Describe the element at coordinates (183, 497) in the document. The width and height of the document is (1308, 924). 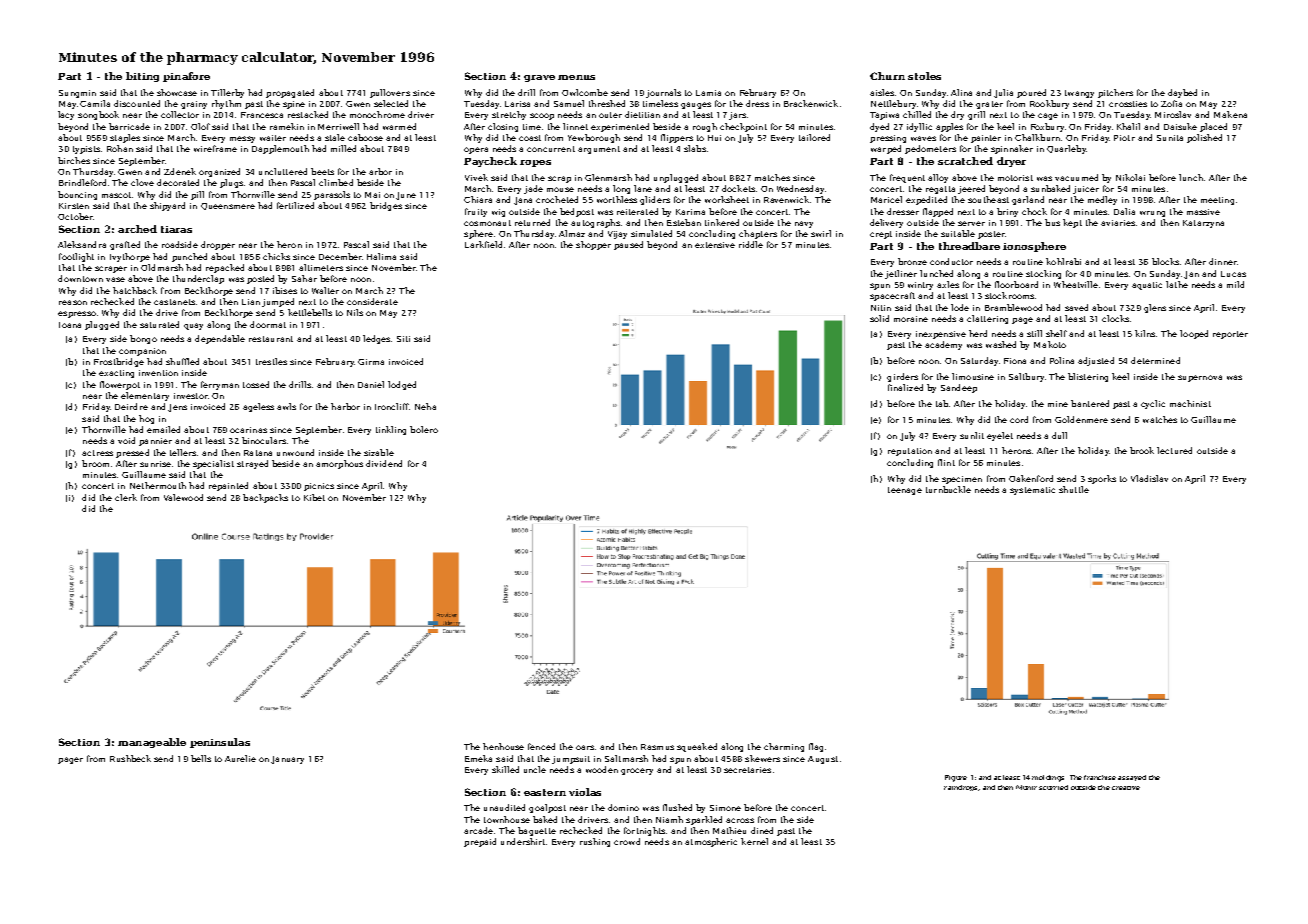
I see `Valewood` at that location.
